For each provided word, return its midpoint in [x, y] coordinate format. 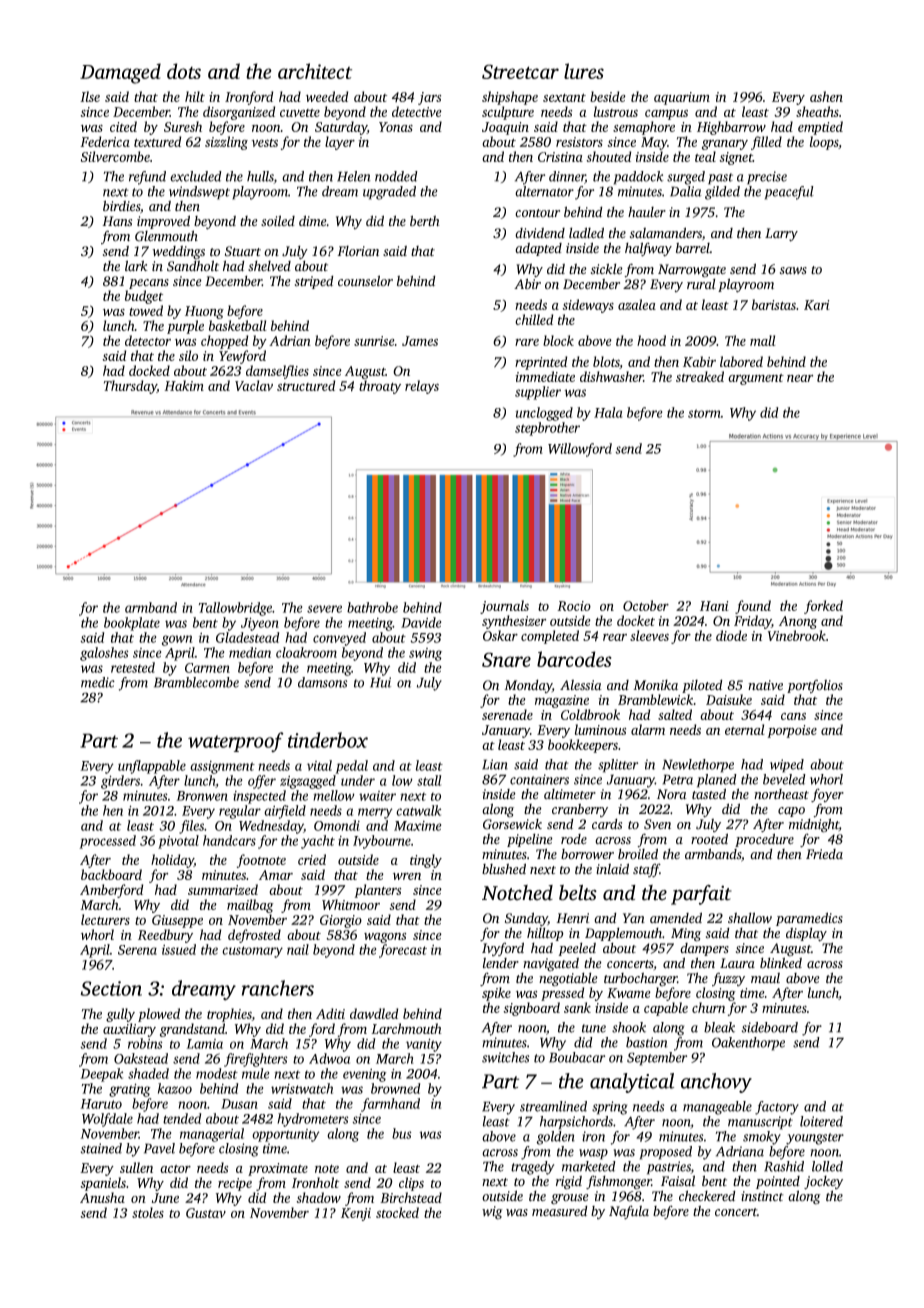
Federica [105, 141]
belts [578, 893]
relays [422, 387]
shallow [750, 918]
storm [704, 413]
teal [705, 156]
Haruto [101, 1104]
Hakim [184, 385]
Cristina [560, 157]
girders [120, 782]
